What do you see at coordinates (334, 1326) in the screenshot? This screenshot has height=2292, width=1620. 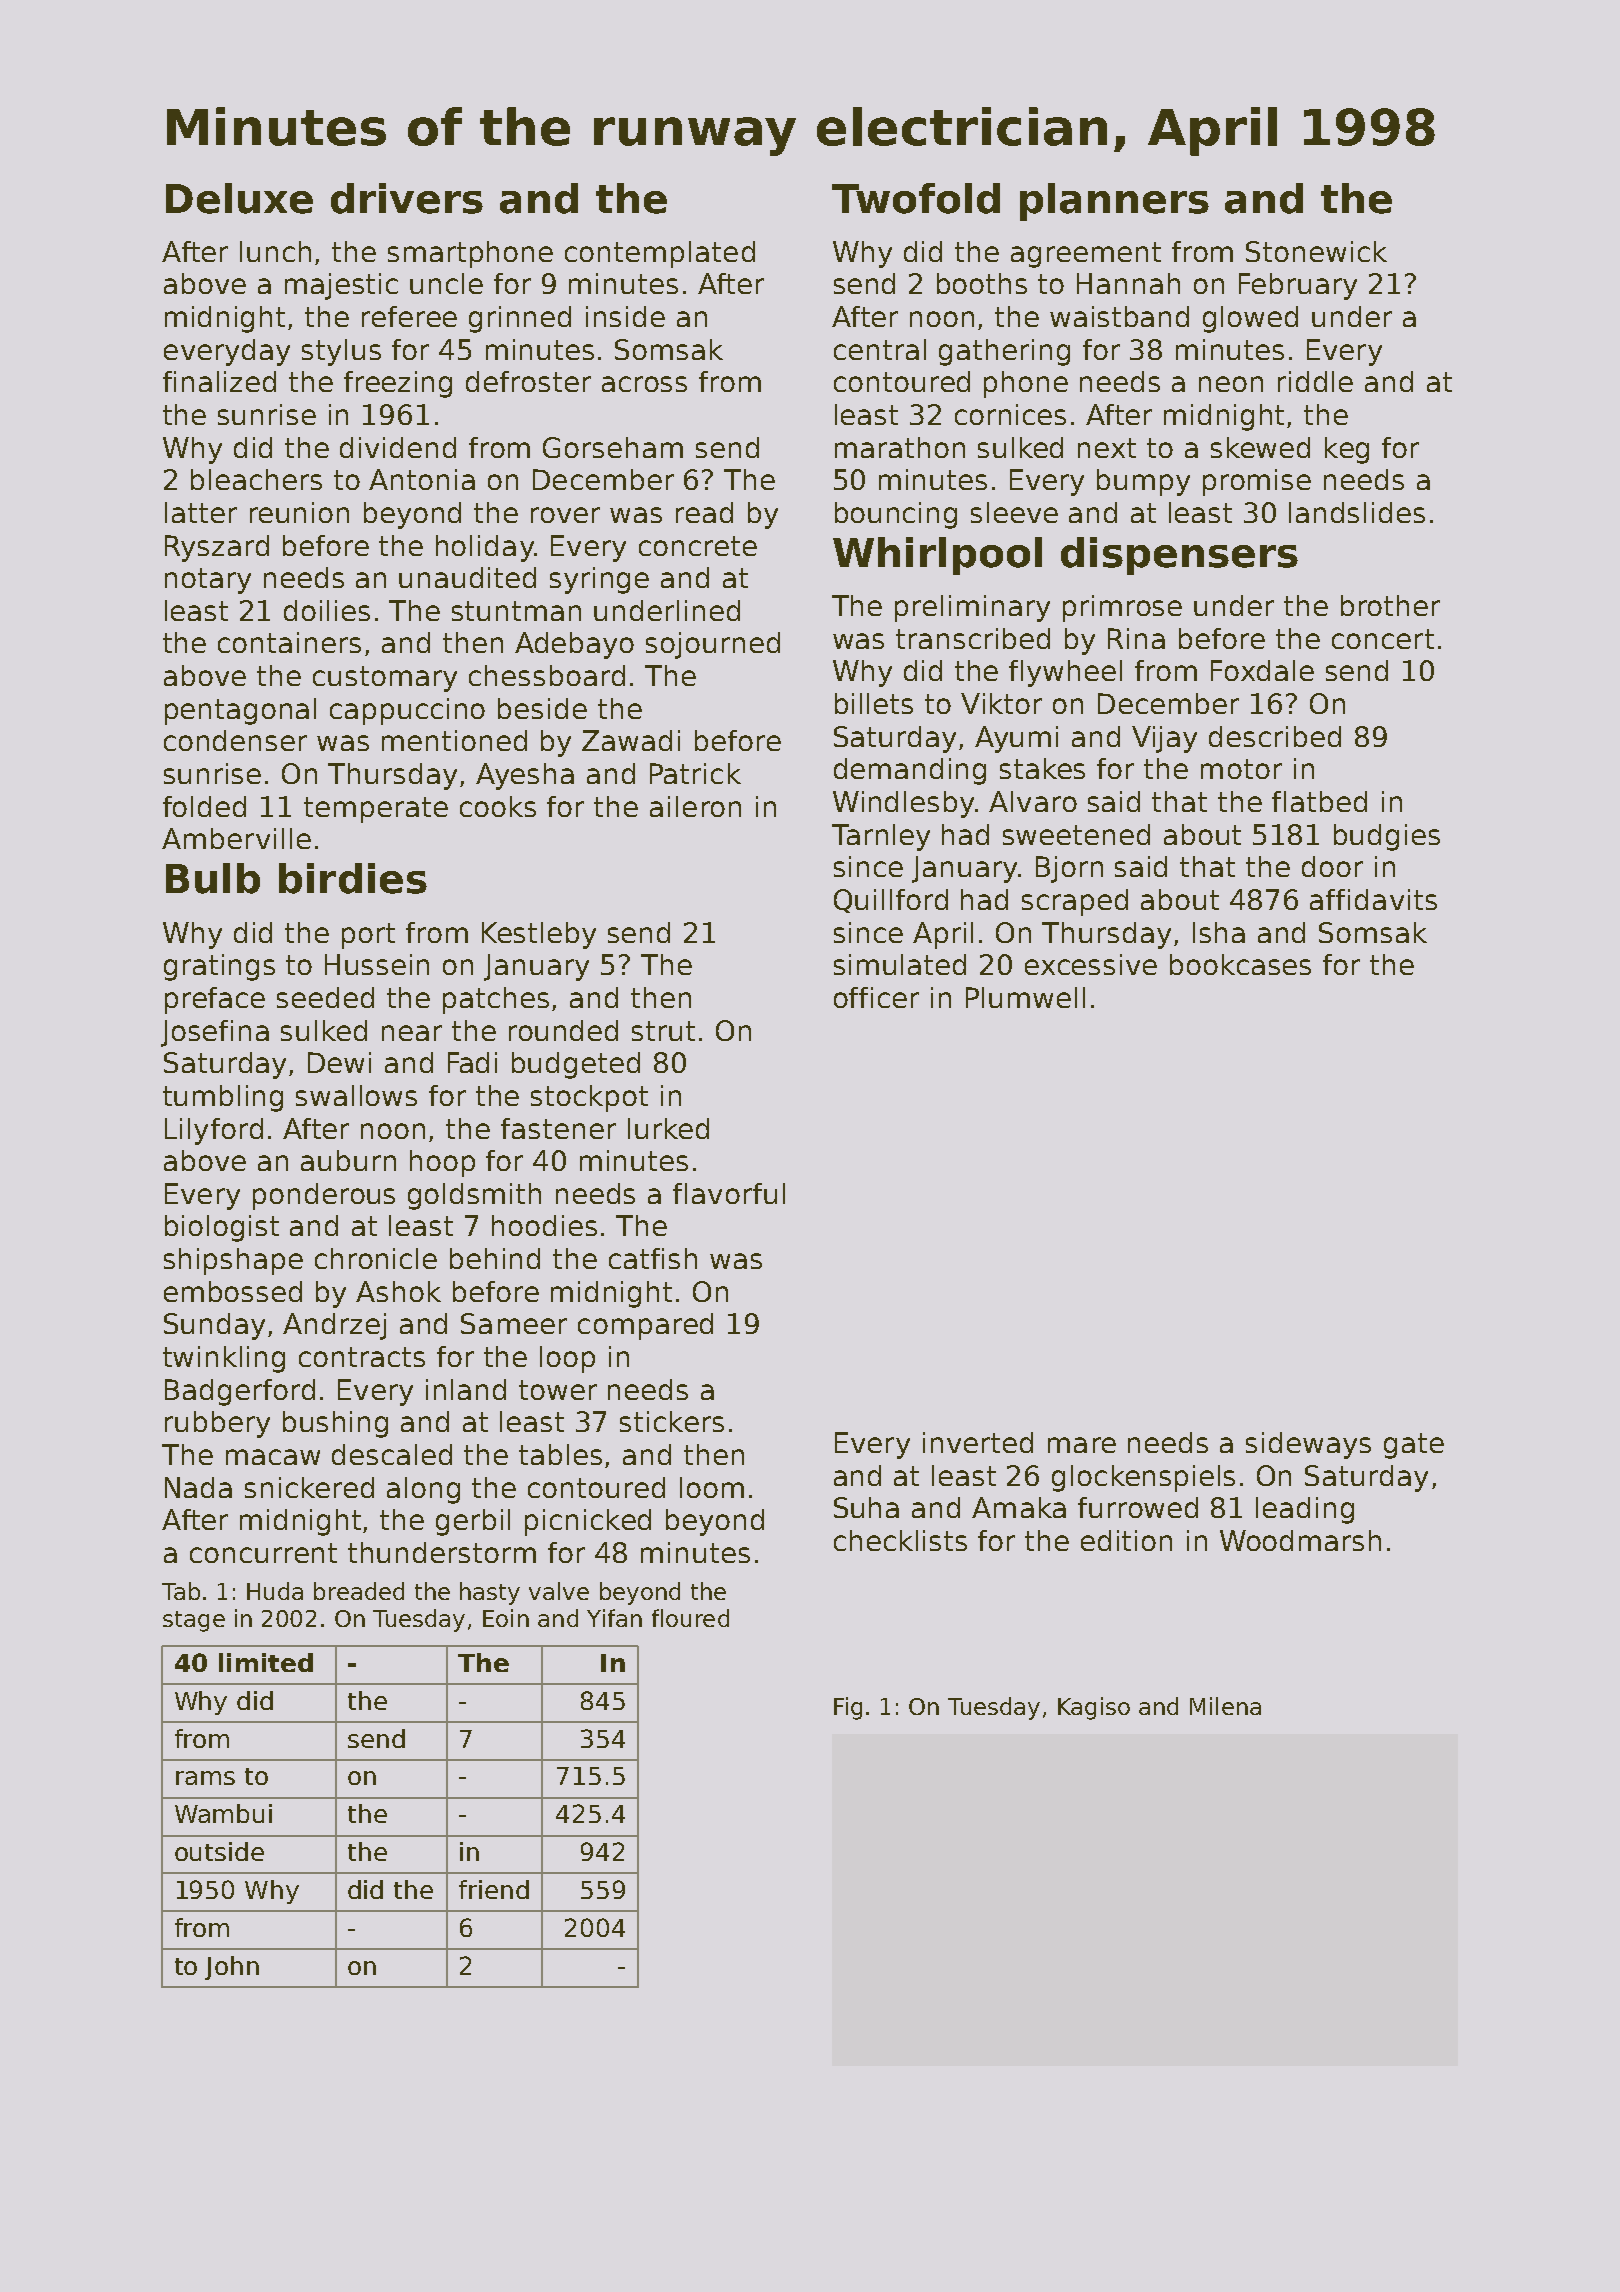 I see `Andrzej` at bounding box center [334, 1326].
